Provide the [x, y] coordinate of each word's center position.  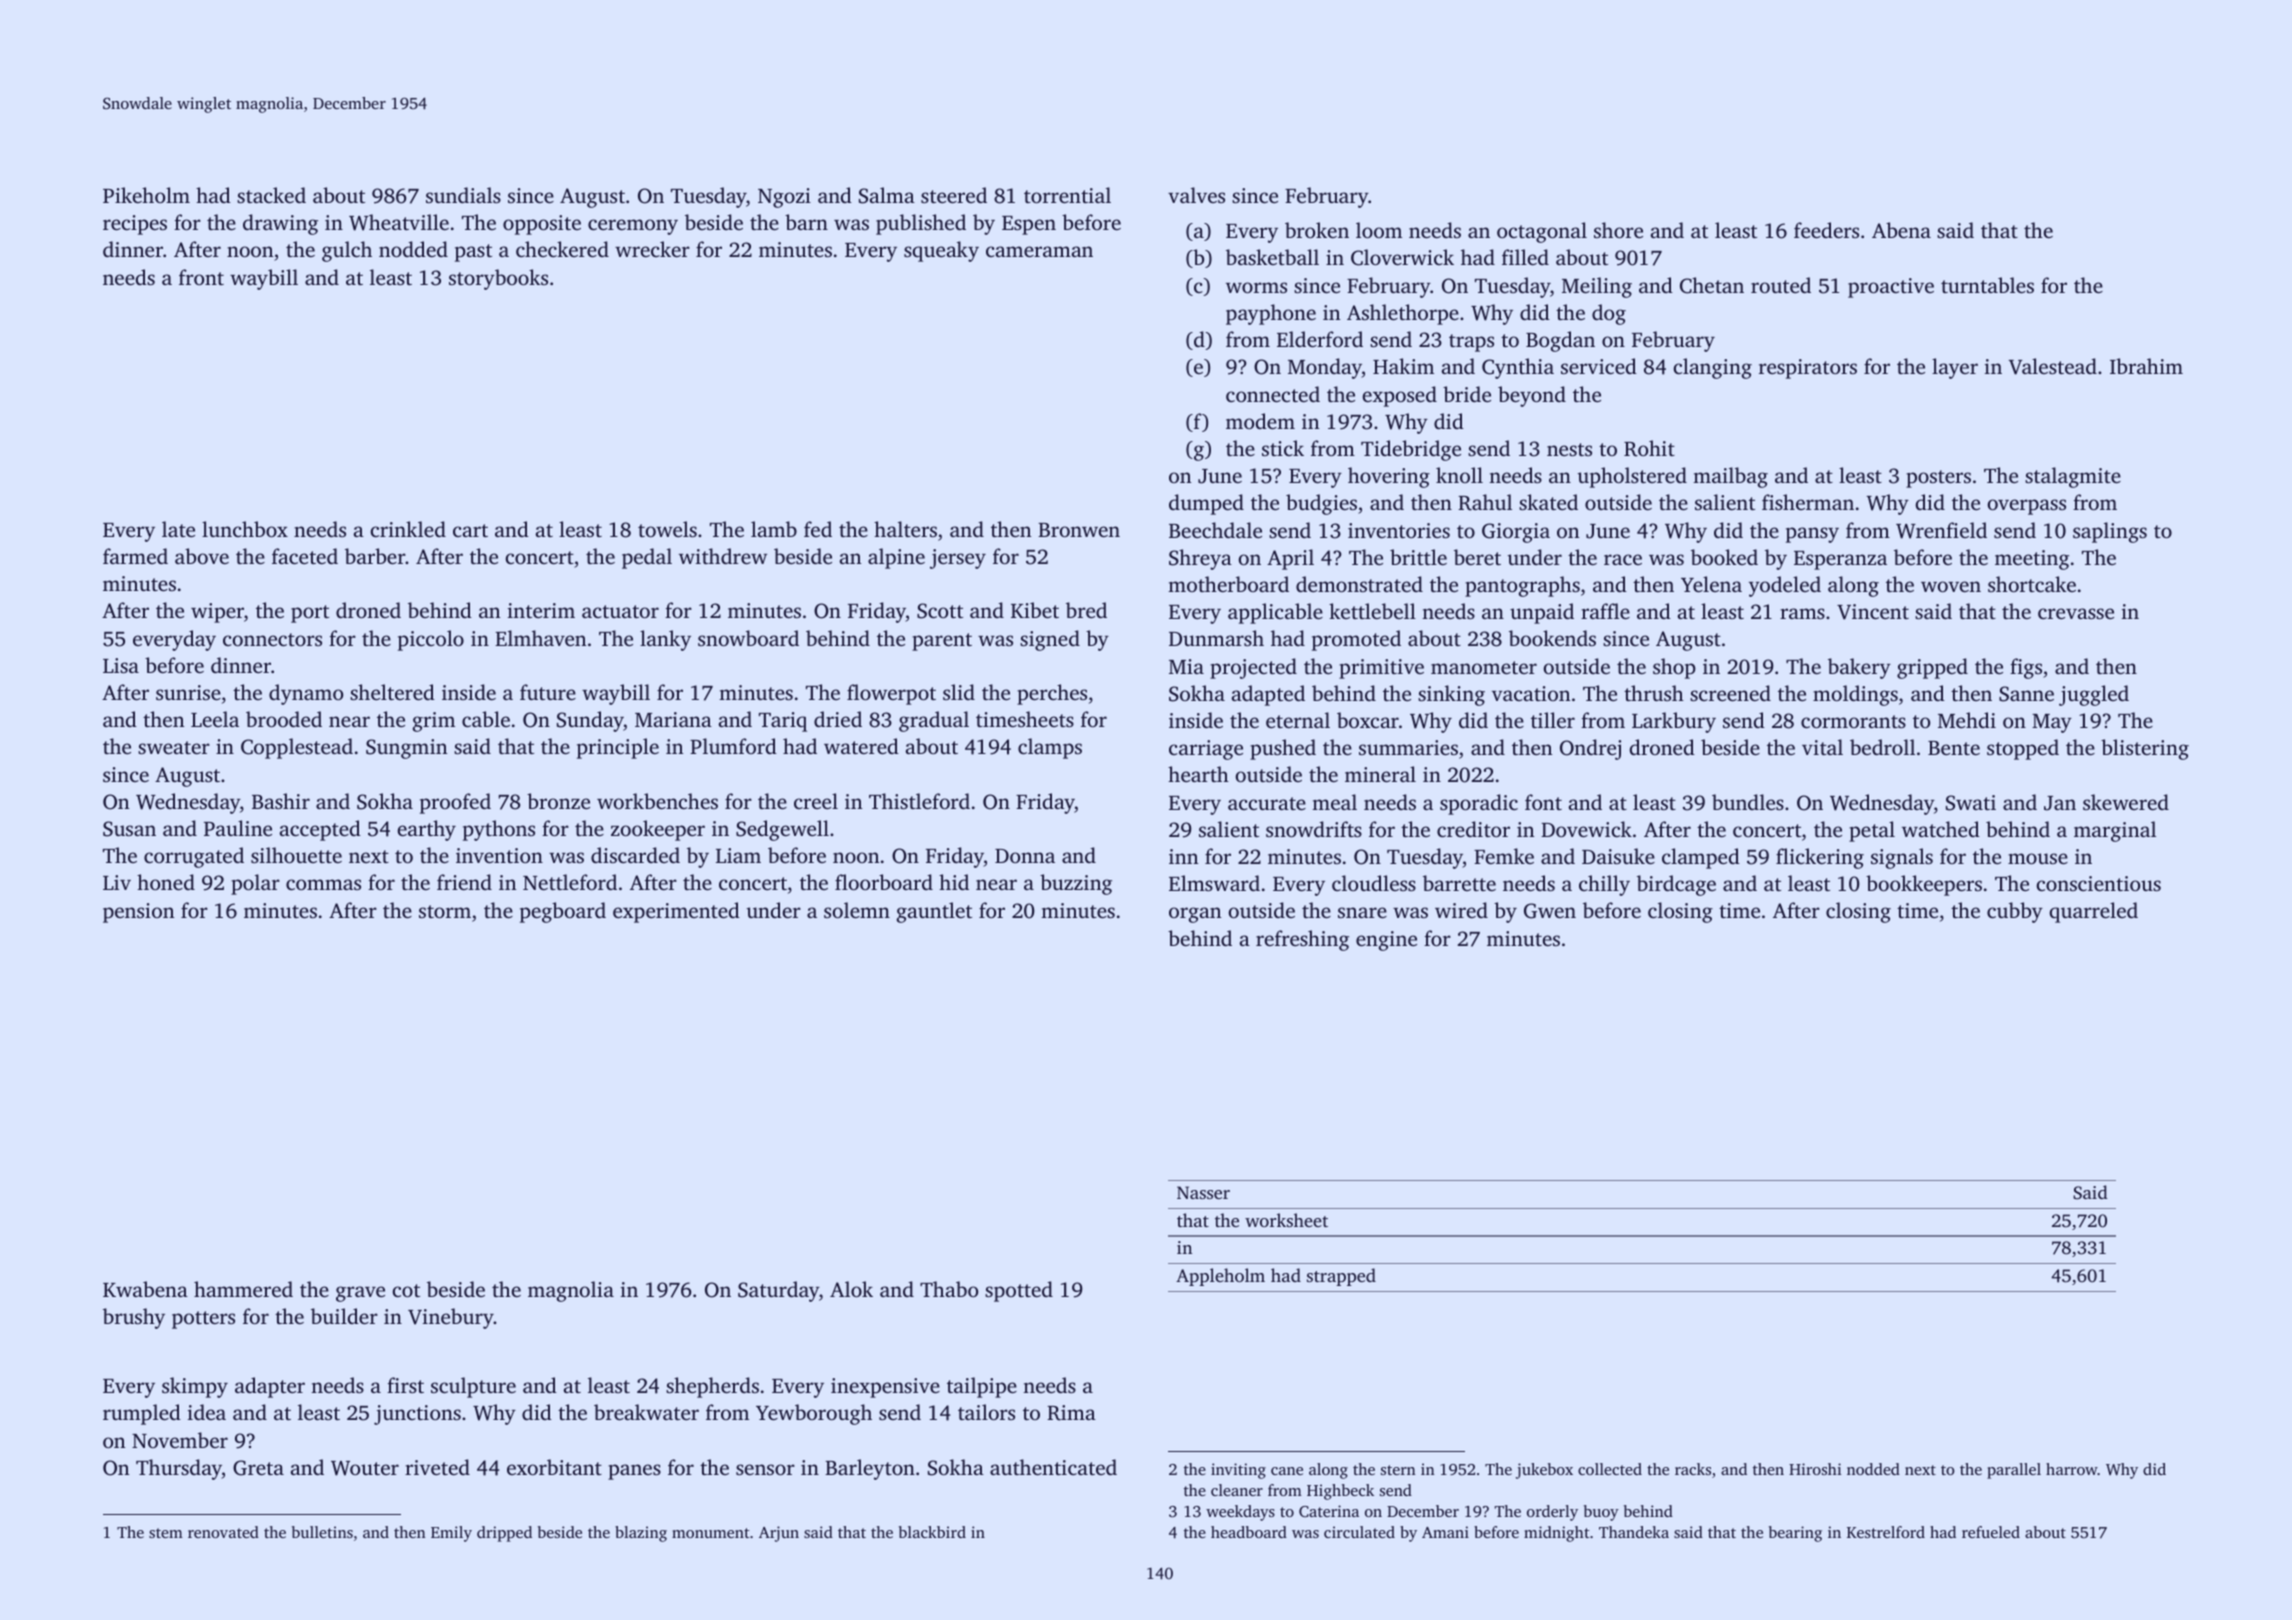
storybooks [498, 279]
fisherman [1808, 502]
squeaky [941, 251]
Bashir [281, 801]
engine [1386, 941]
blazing [641, 1534]
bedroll [1882, 747]
